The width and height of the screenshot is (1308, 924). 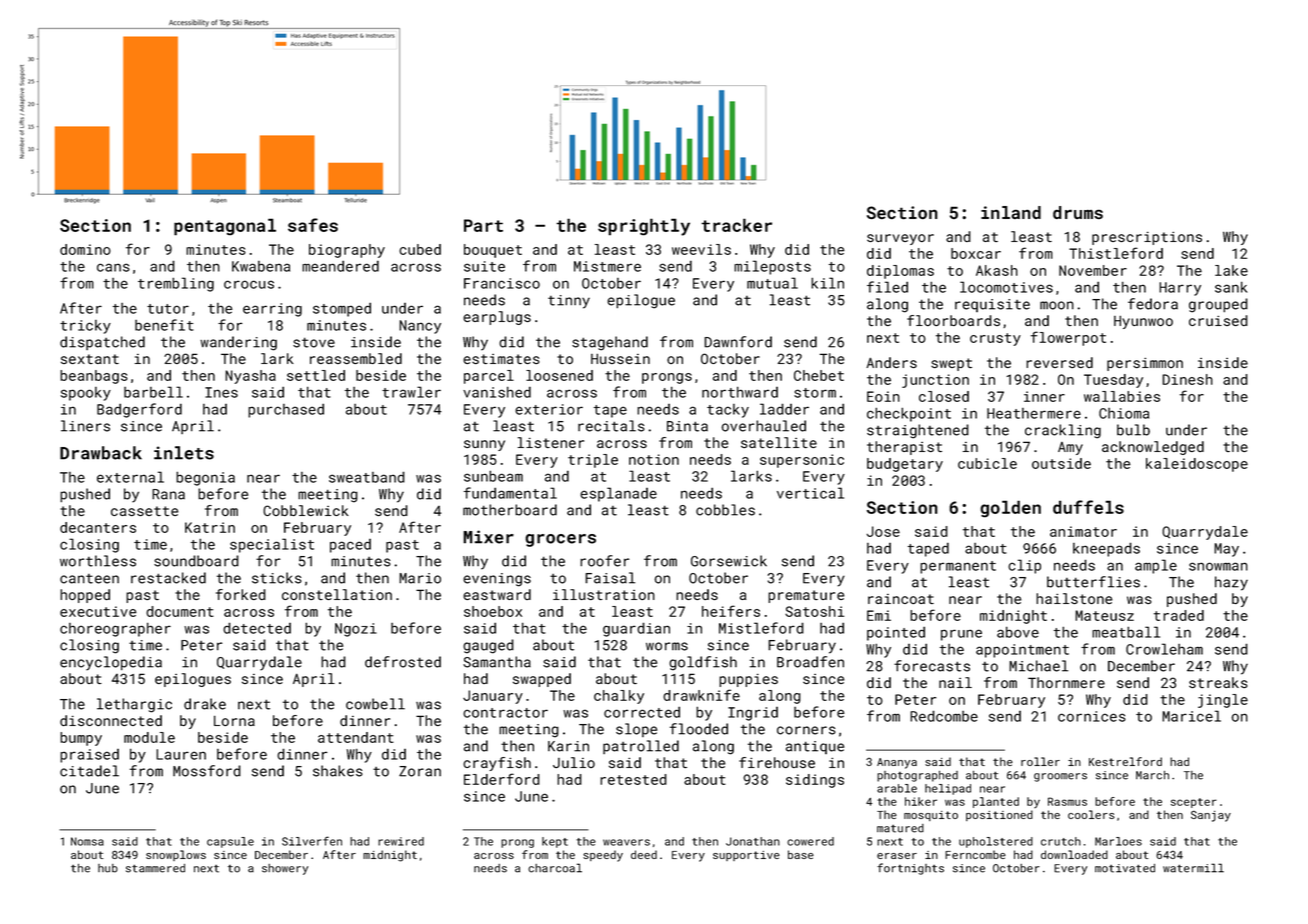 I want to click on external, so click(x=130, y=477).
